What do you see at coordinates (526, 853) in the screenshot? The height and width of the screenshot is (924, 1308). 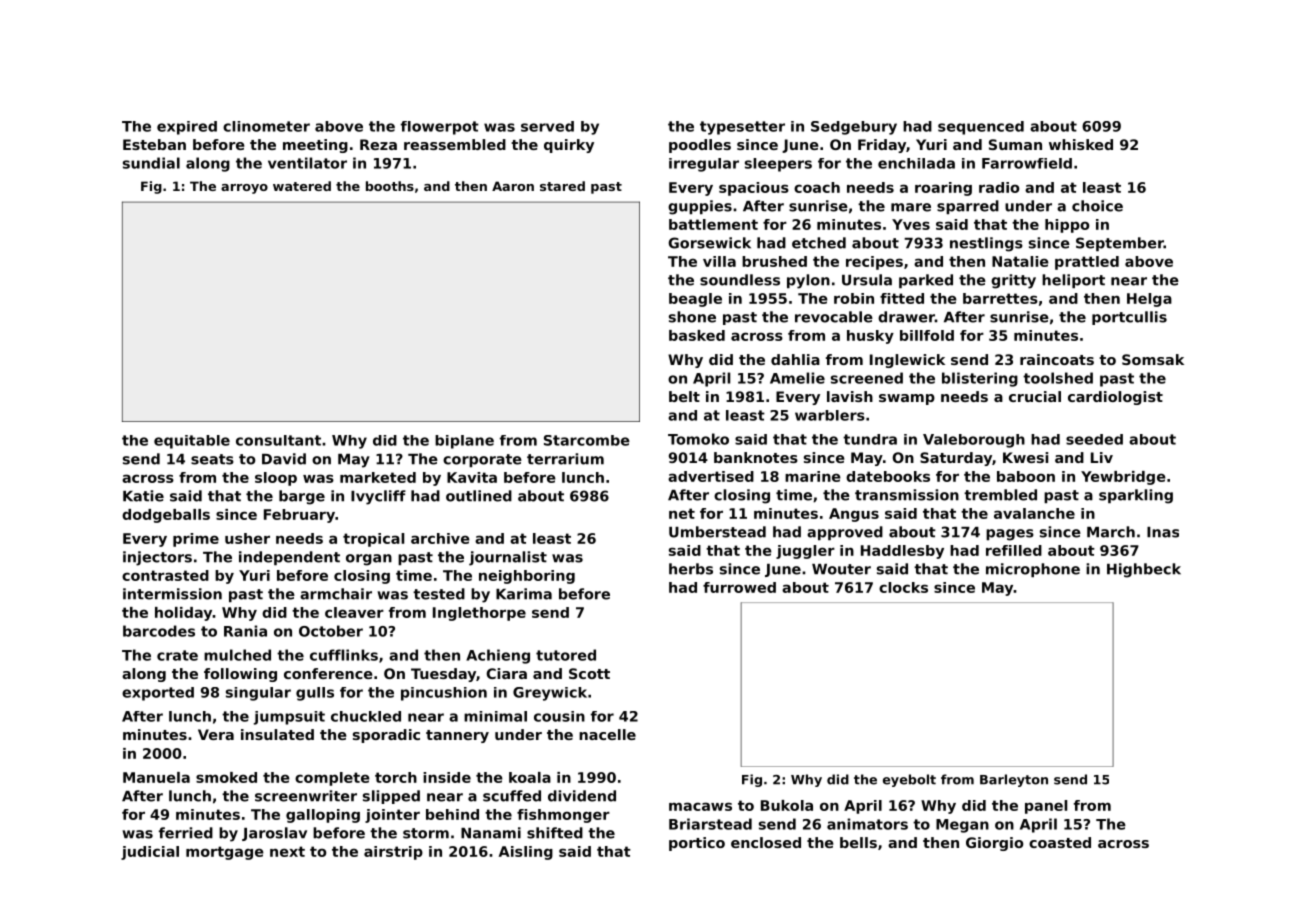 I see `Aisling` at bounding box center [526, 853].
